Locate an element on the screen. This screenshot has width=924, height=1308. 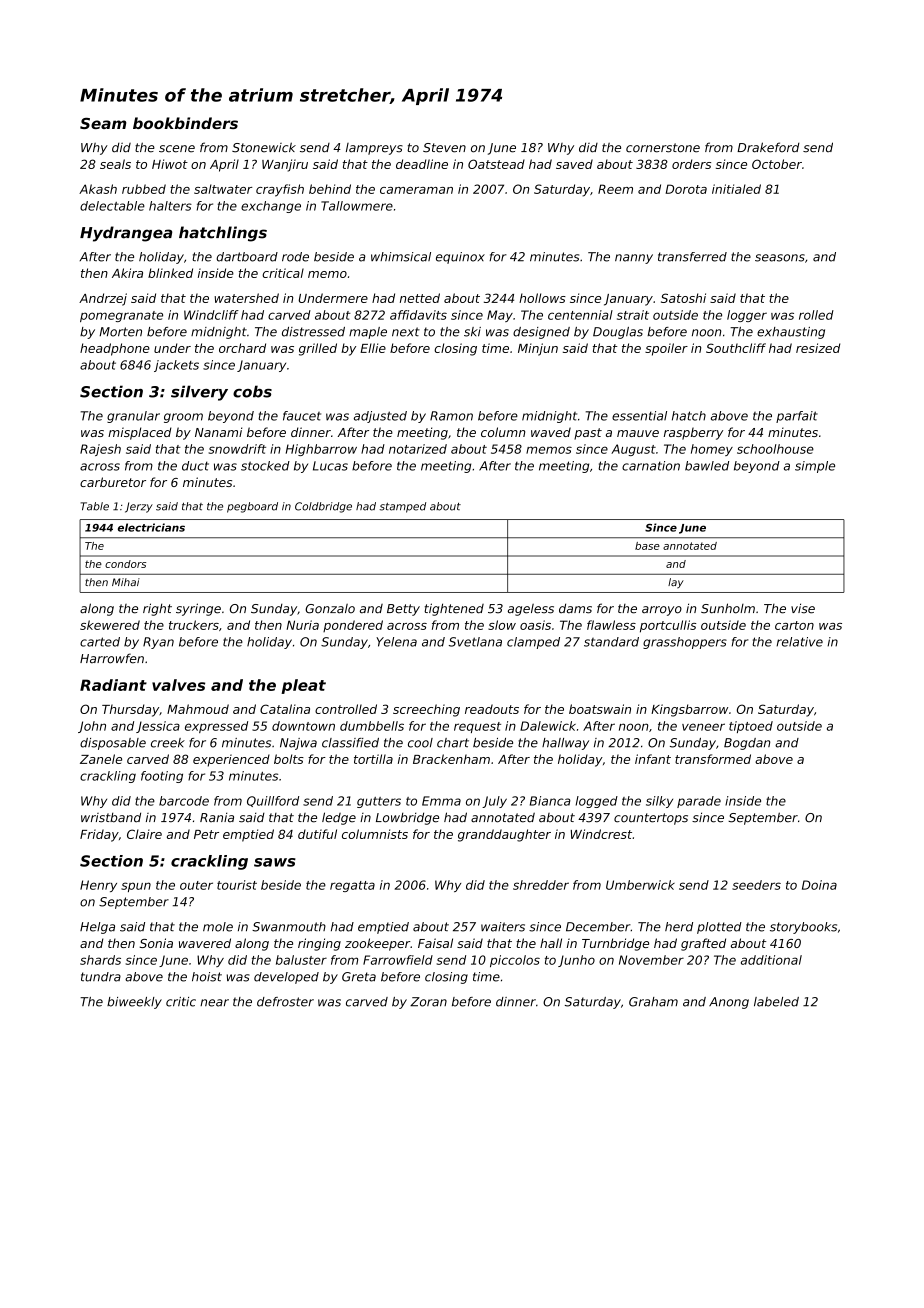
defroster is located at coordinates (285, 1002).
